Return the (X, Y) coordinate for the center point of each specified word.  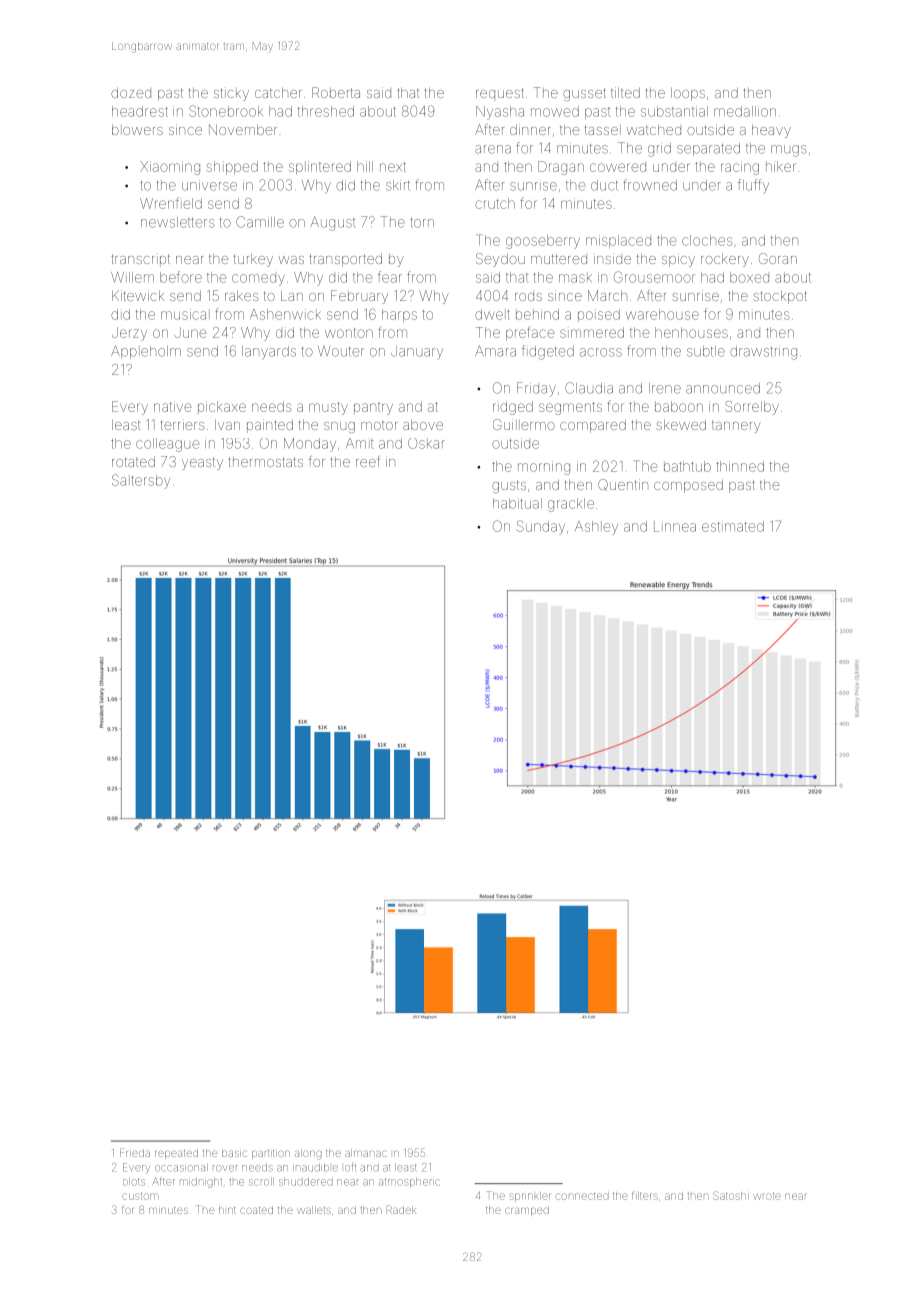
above (423, 425)
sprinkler (530, 1197)
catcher (278, 93)
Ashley (596, 528)
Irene (665, 388)
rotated (133, 462)
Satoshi (731, 1195)
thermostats (266, 462)
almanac (366, 1153)
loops (688, 94)
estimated (733, 526)
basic (234, 1153)
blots (134, 1182)
